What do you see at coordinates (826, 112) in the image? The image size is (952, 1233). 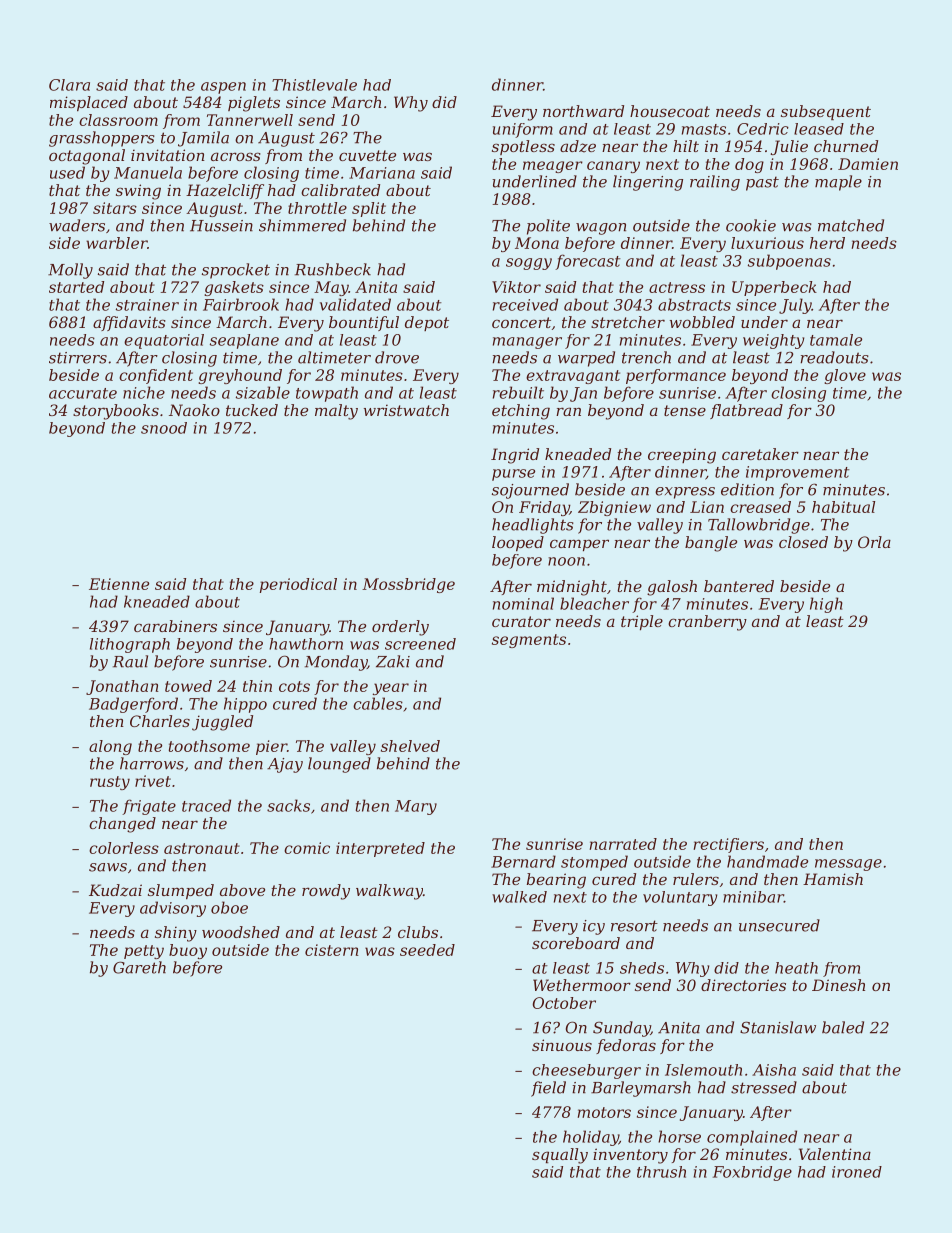 I see `subsequent` at bounding box center [826, 112].
